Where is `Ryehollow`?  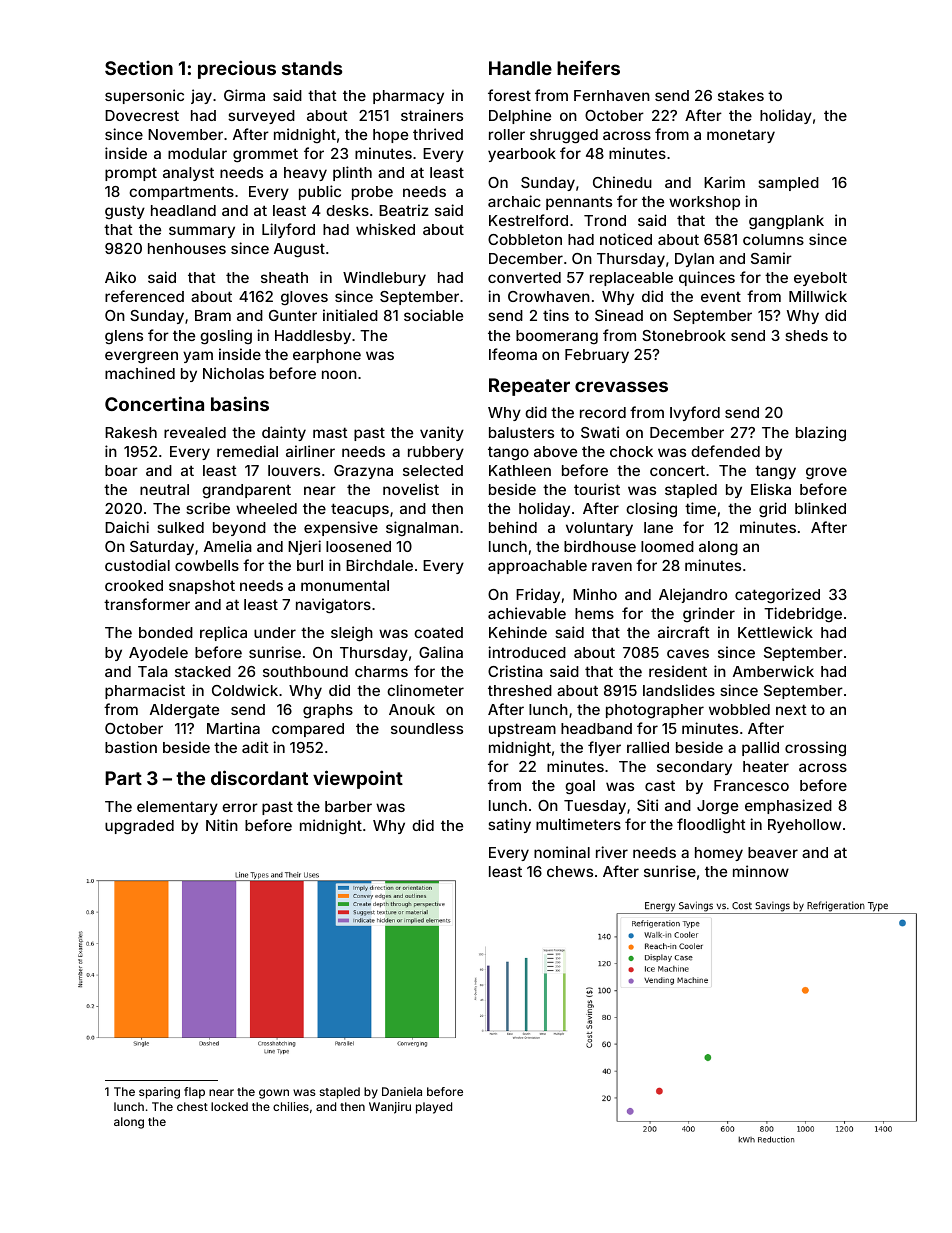
Ryehollow is located at coordinates (804, 826).
